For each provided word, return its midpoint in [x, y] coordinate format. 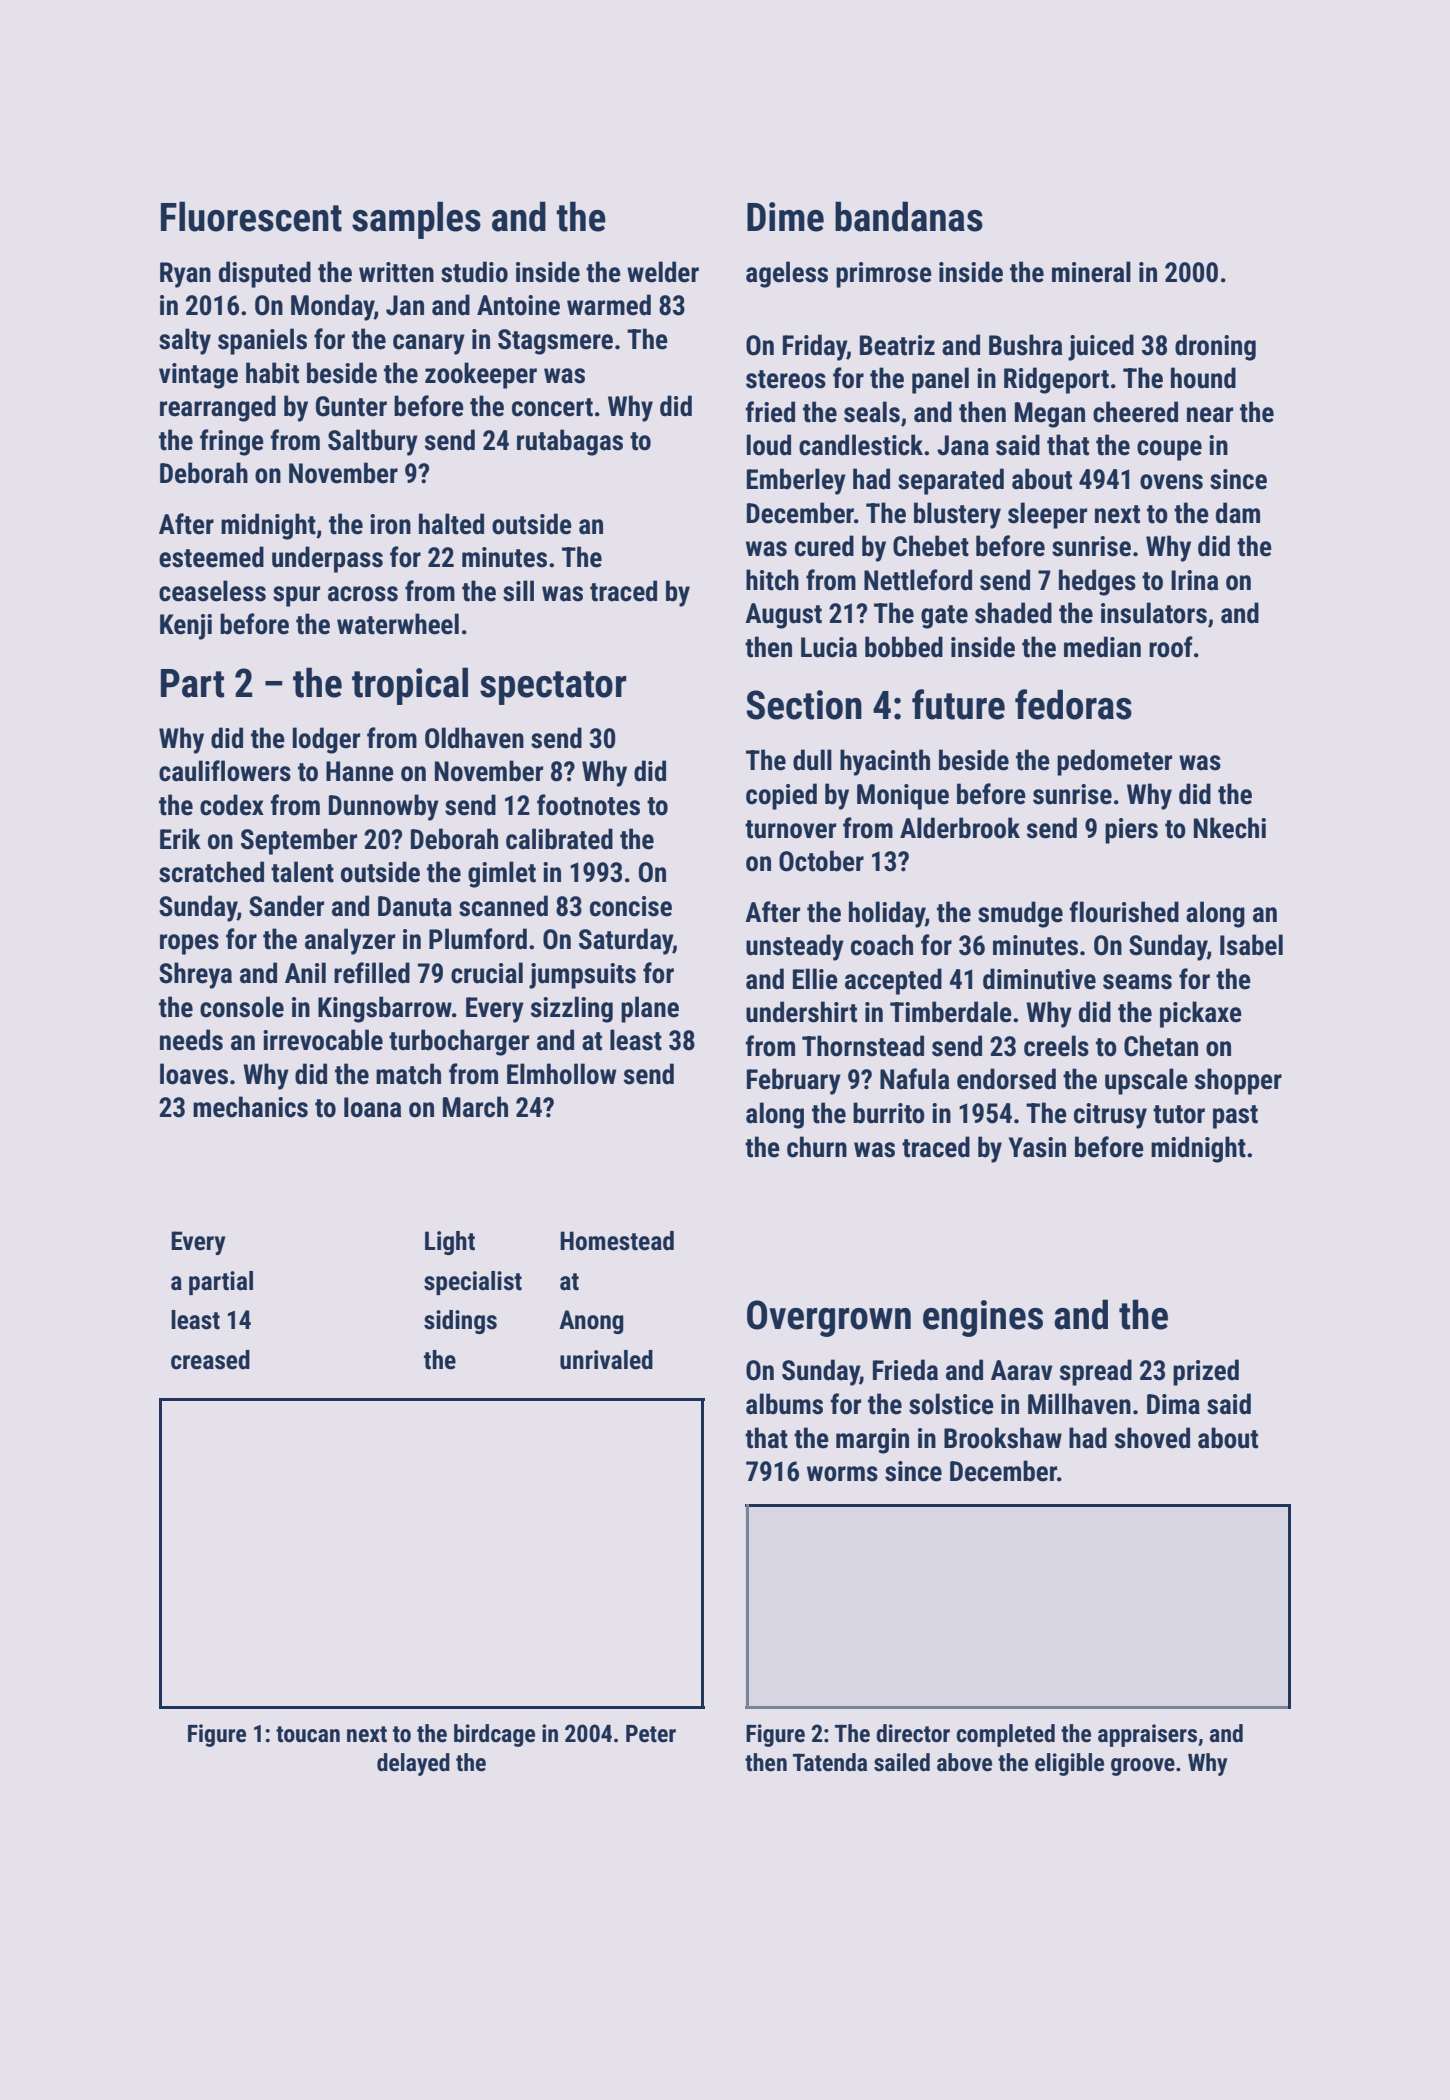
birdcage [494, 1735]
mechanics [250, 1107]
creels [1056, 1046]
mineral [1091, 272]
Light [450, 1243]
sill [518, 591]
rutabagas [570, 442]
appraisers [1147, 1735]
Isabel [1251, 945]
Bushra [1025, 345]
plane [650, 1009]
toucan [308, 1734]
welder [663, 272]
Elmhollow [562, 1074]
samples [416, 220]
